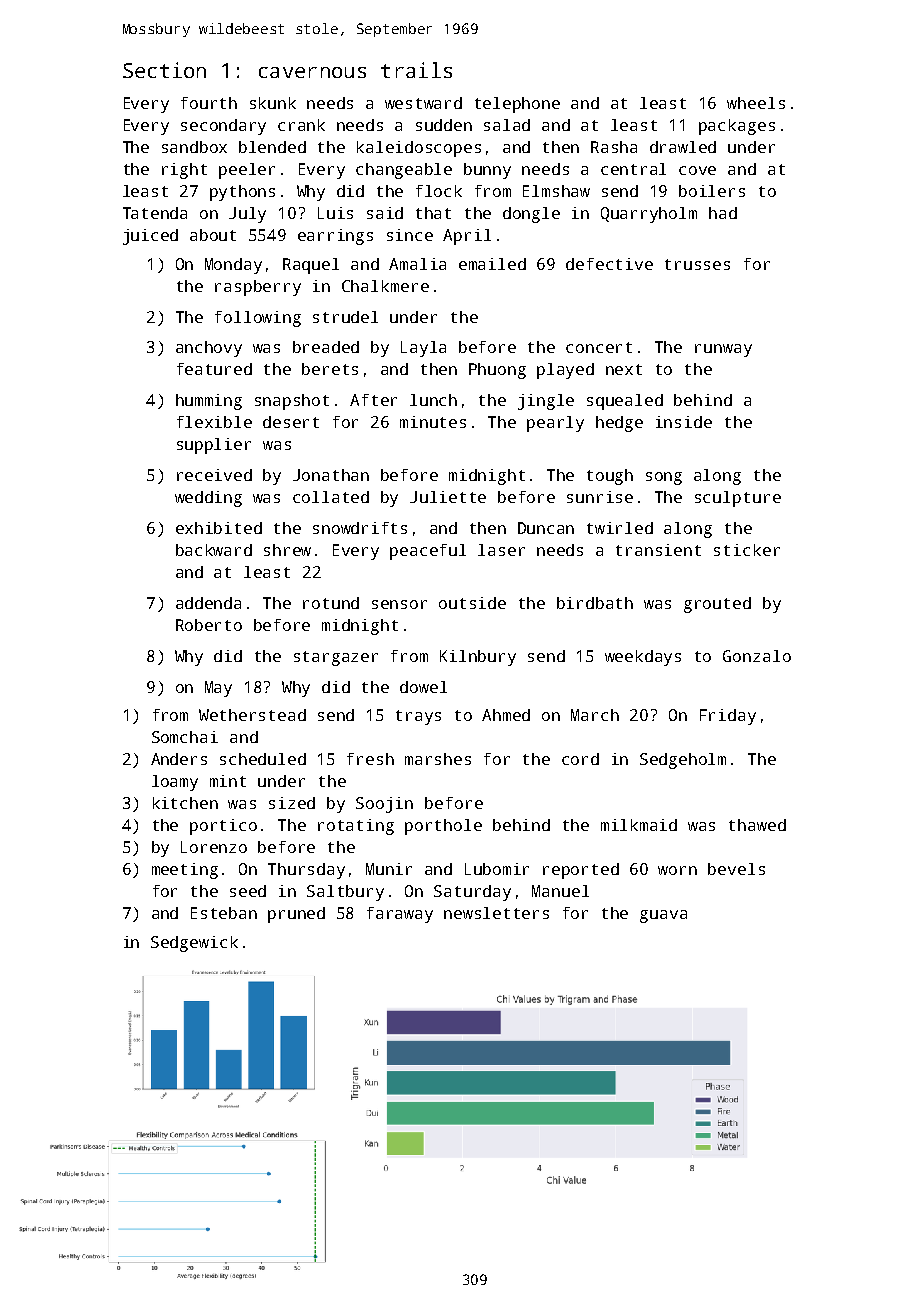 The width and height of the image is (924, 1308). I want to click on faraway, so click(400, 915).
